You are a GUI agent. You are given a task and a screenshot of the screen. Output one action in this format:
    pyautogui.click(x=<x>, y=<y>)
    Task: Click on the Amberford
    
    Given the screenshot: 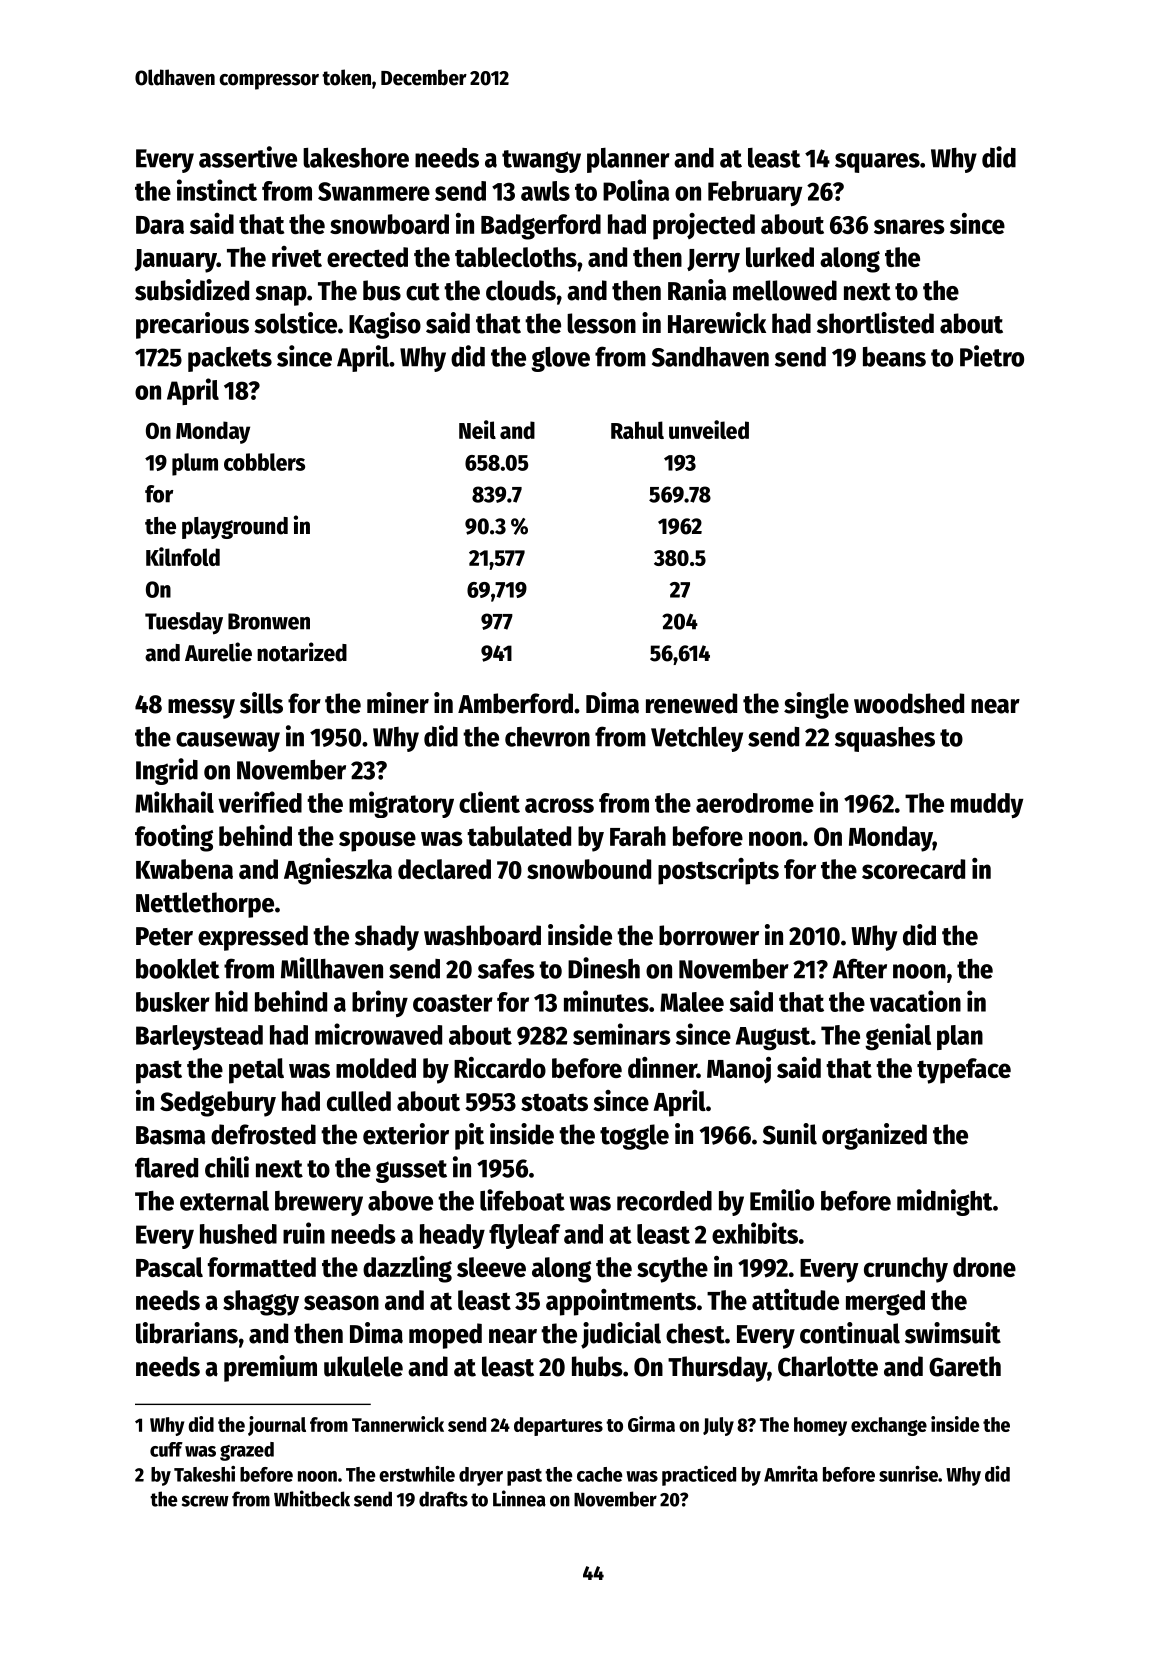 What is the action you would take?
    pyautogui.click(x=515, y=703)
